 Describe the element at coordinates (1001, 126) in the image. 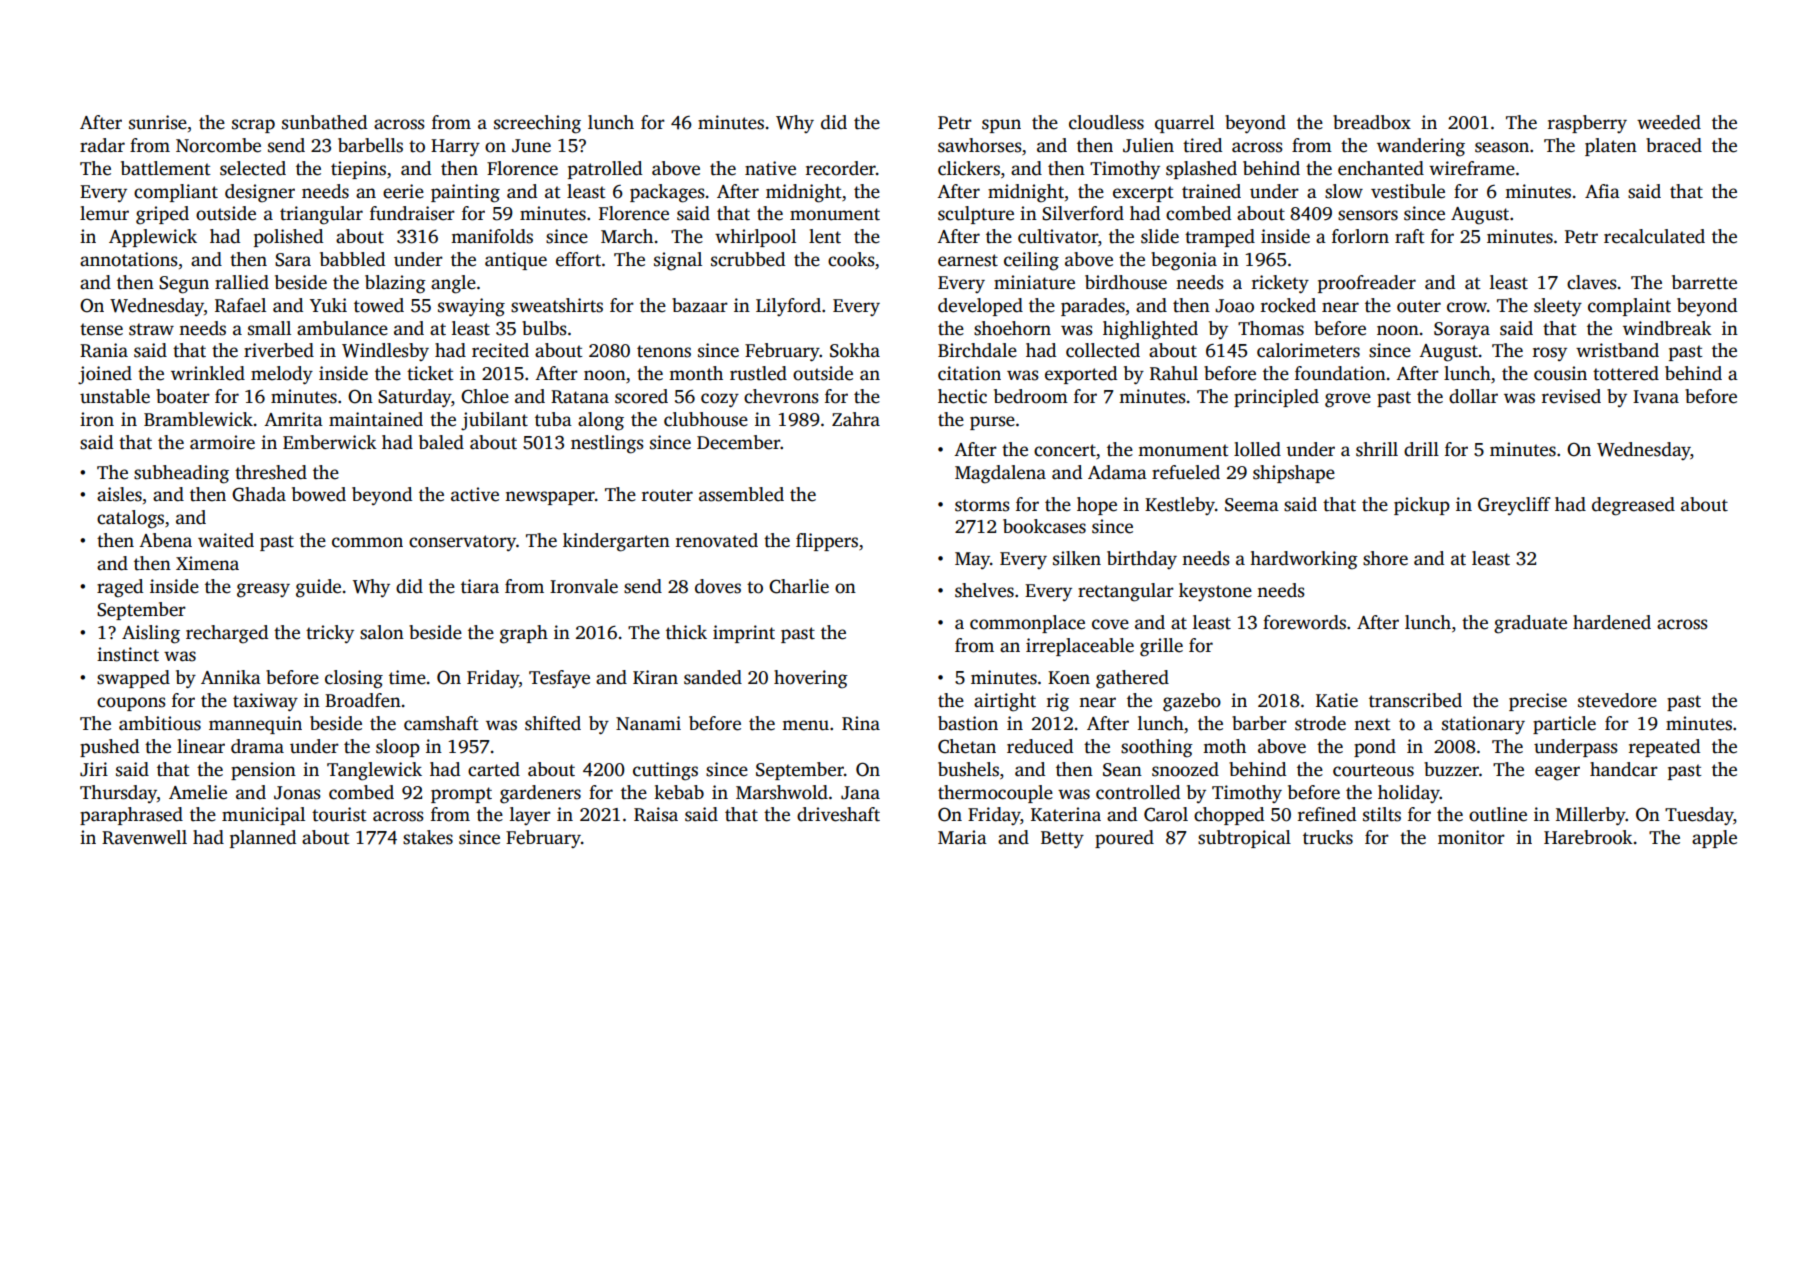

I see `spun` at that location.
